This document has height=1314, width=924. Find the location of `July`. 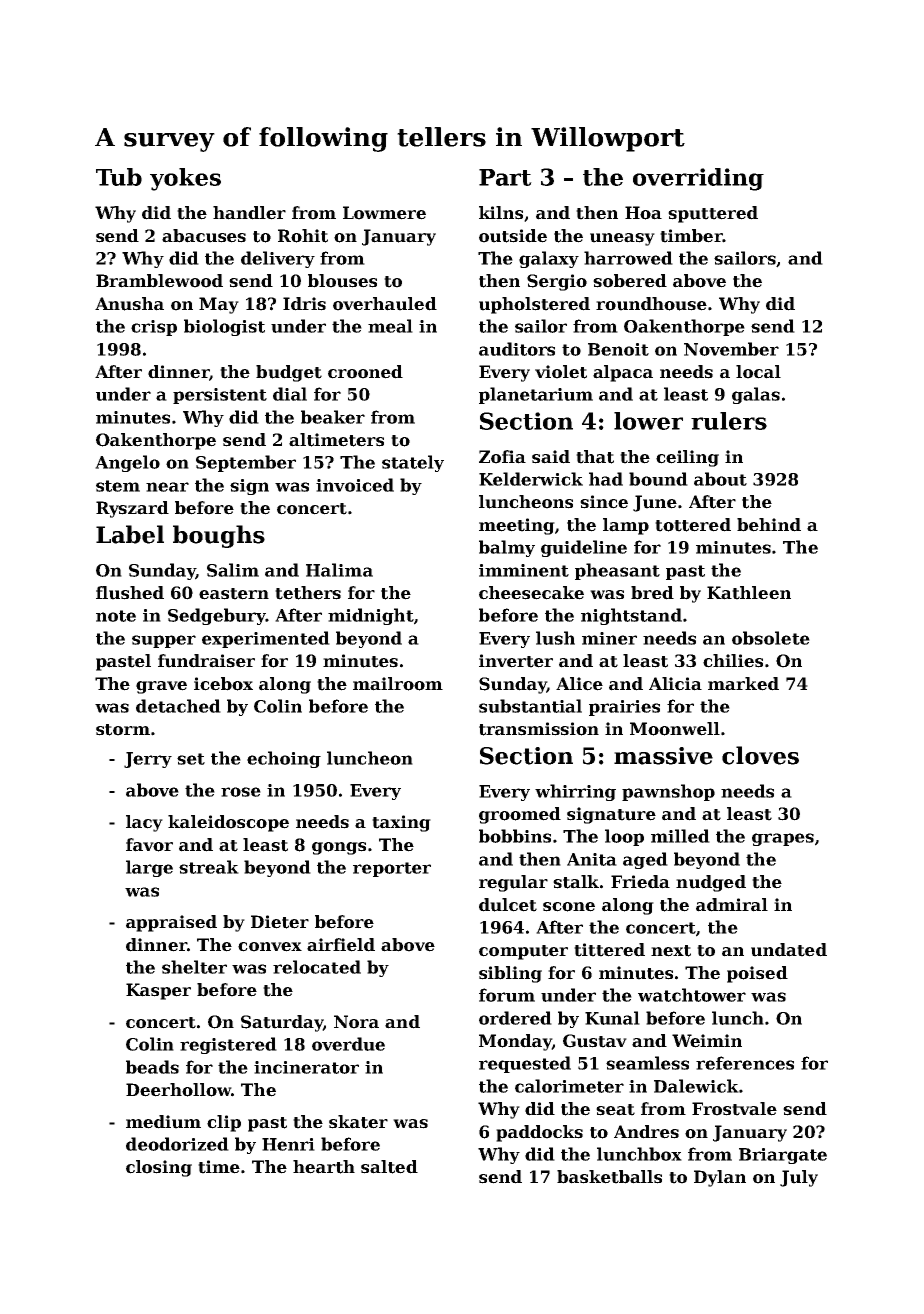

July is located at coordinates (799, 1178).
